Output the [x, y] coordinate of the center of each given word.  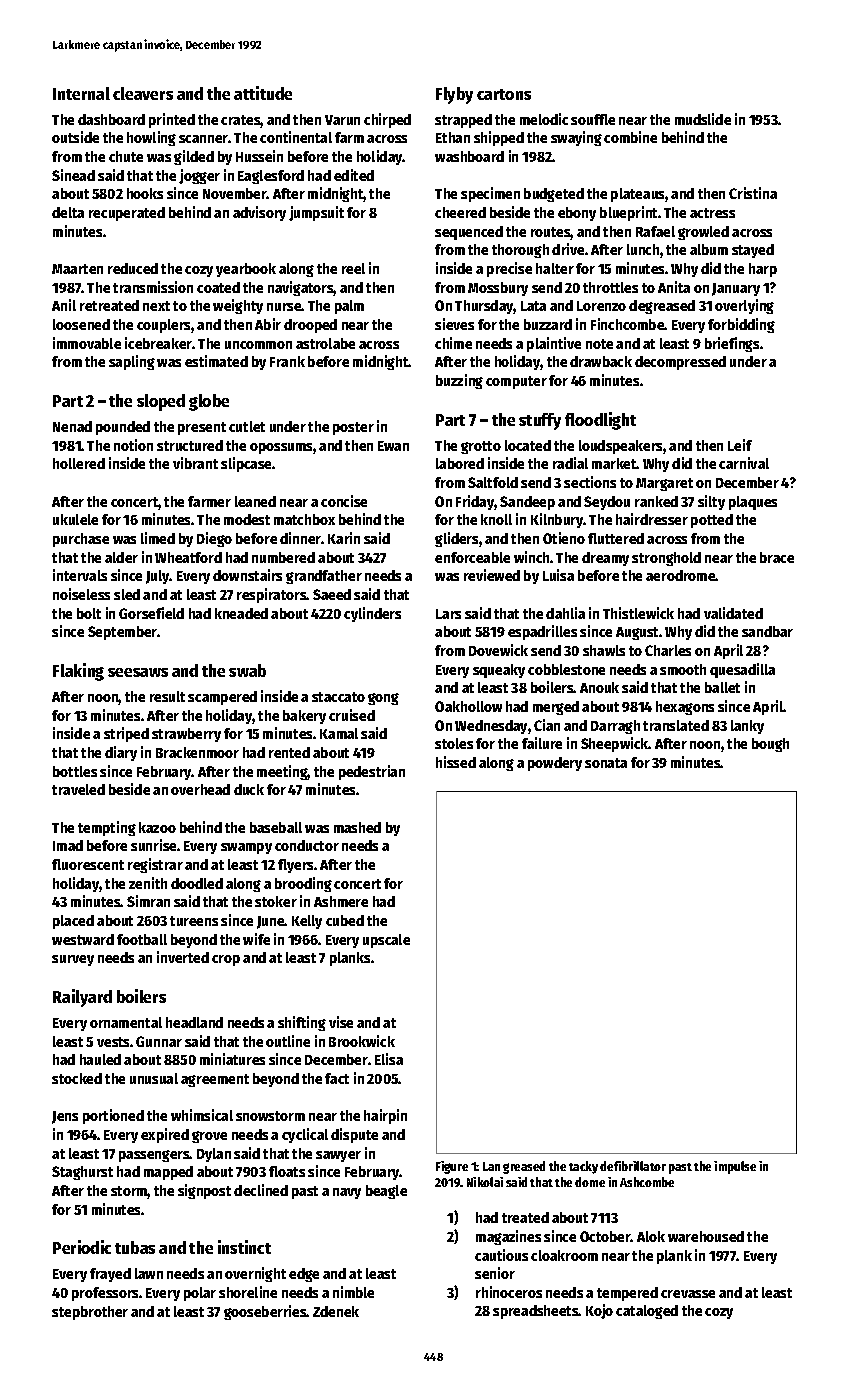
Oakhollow [468, 706]
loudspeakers [620, 447]
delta [68, 212]
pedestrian [372, 772]
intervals [80, 575]
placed [73, 922]
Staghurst [82, 1173]
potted [712, 521]
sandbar [767, 631]
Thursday [484, 307]
